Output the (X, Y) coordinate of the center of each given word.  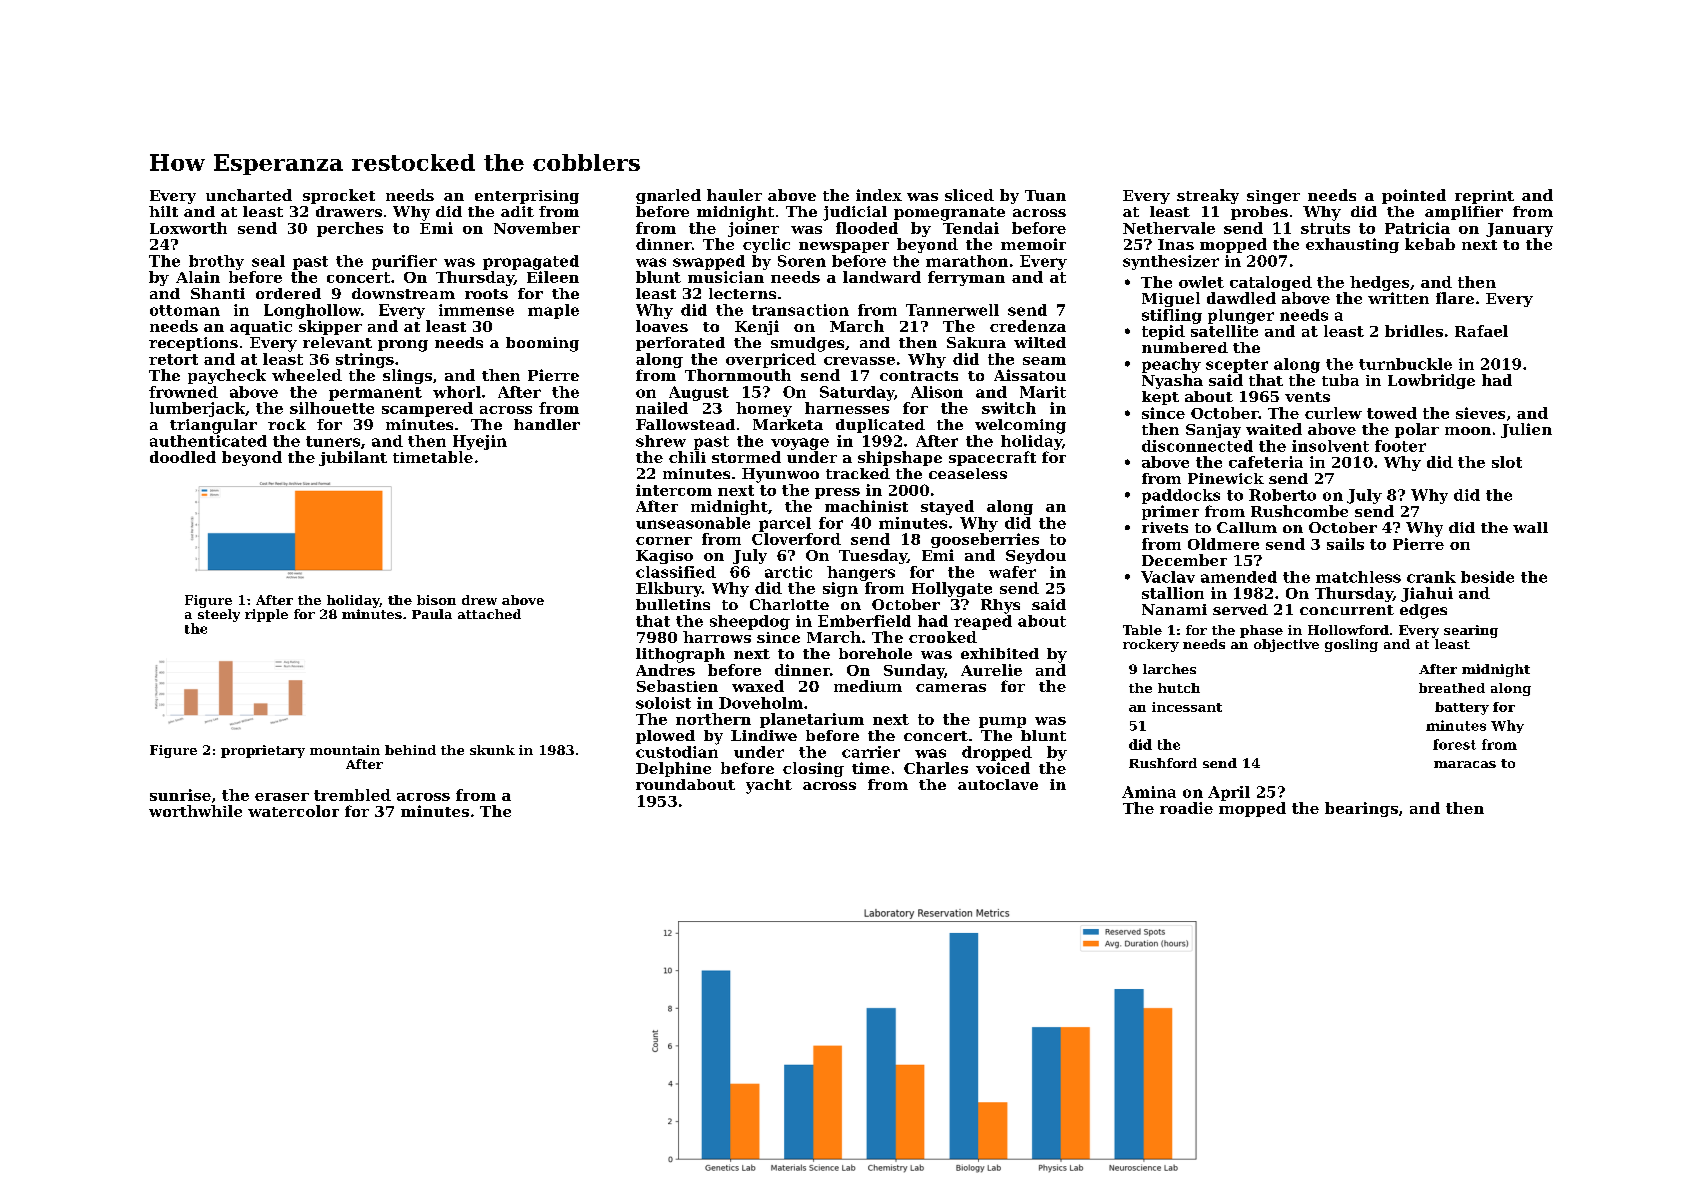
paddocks (1181, 496)
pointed (1414, 196)
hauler (734, 195)
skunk (492, 750)
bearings (1361, 809)
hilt (163, 211)
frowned (183, 392)
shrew (661, 441)
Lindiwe (764, 735)
